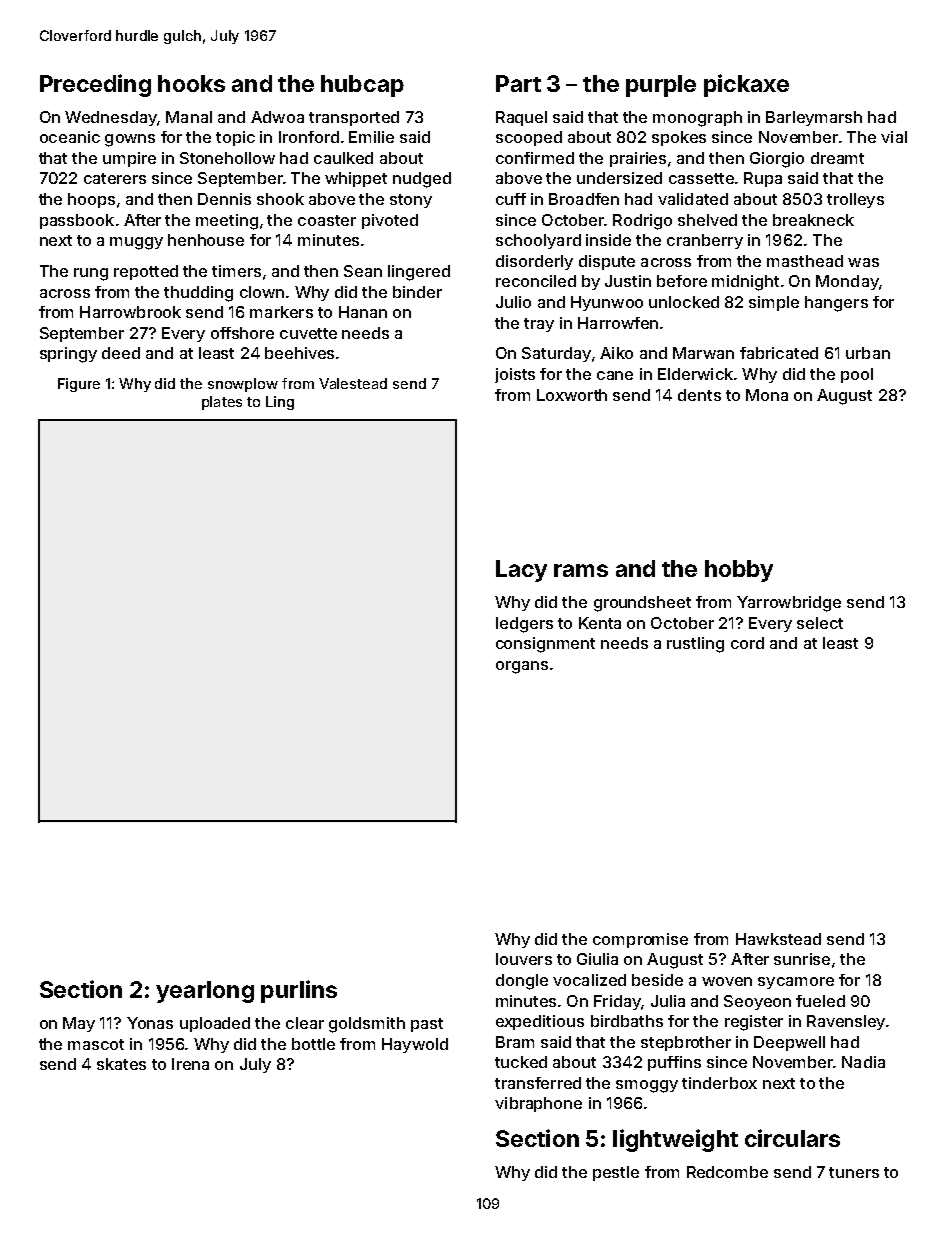  Describe the element at coordinates (813, 220) in the screenshot. I see `breakneck` at that location.
